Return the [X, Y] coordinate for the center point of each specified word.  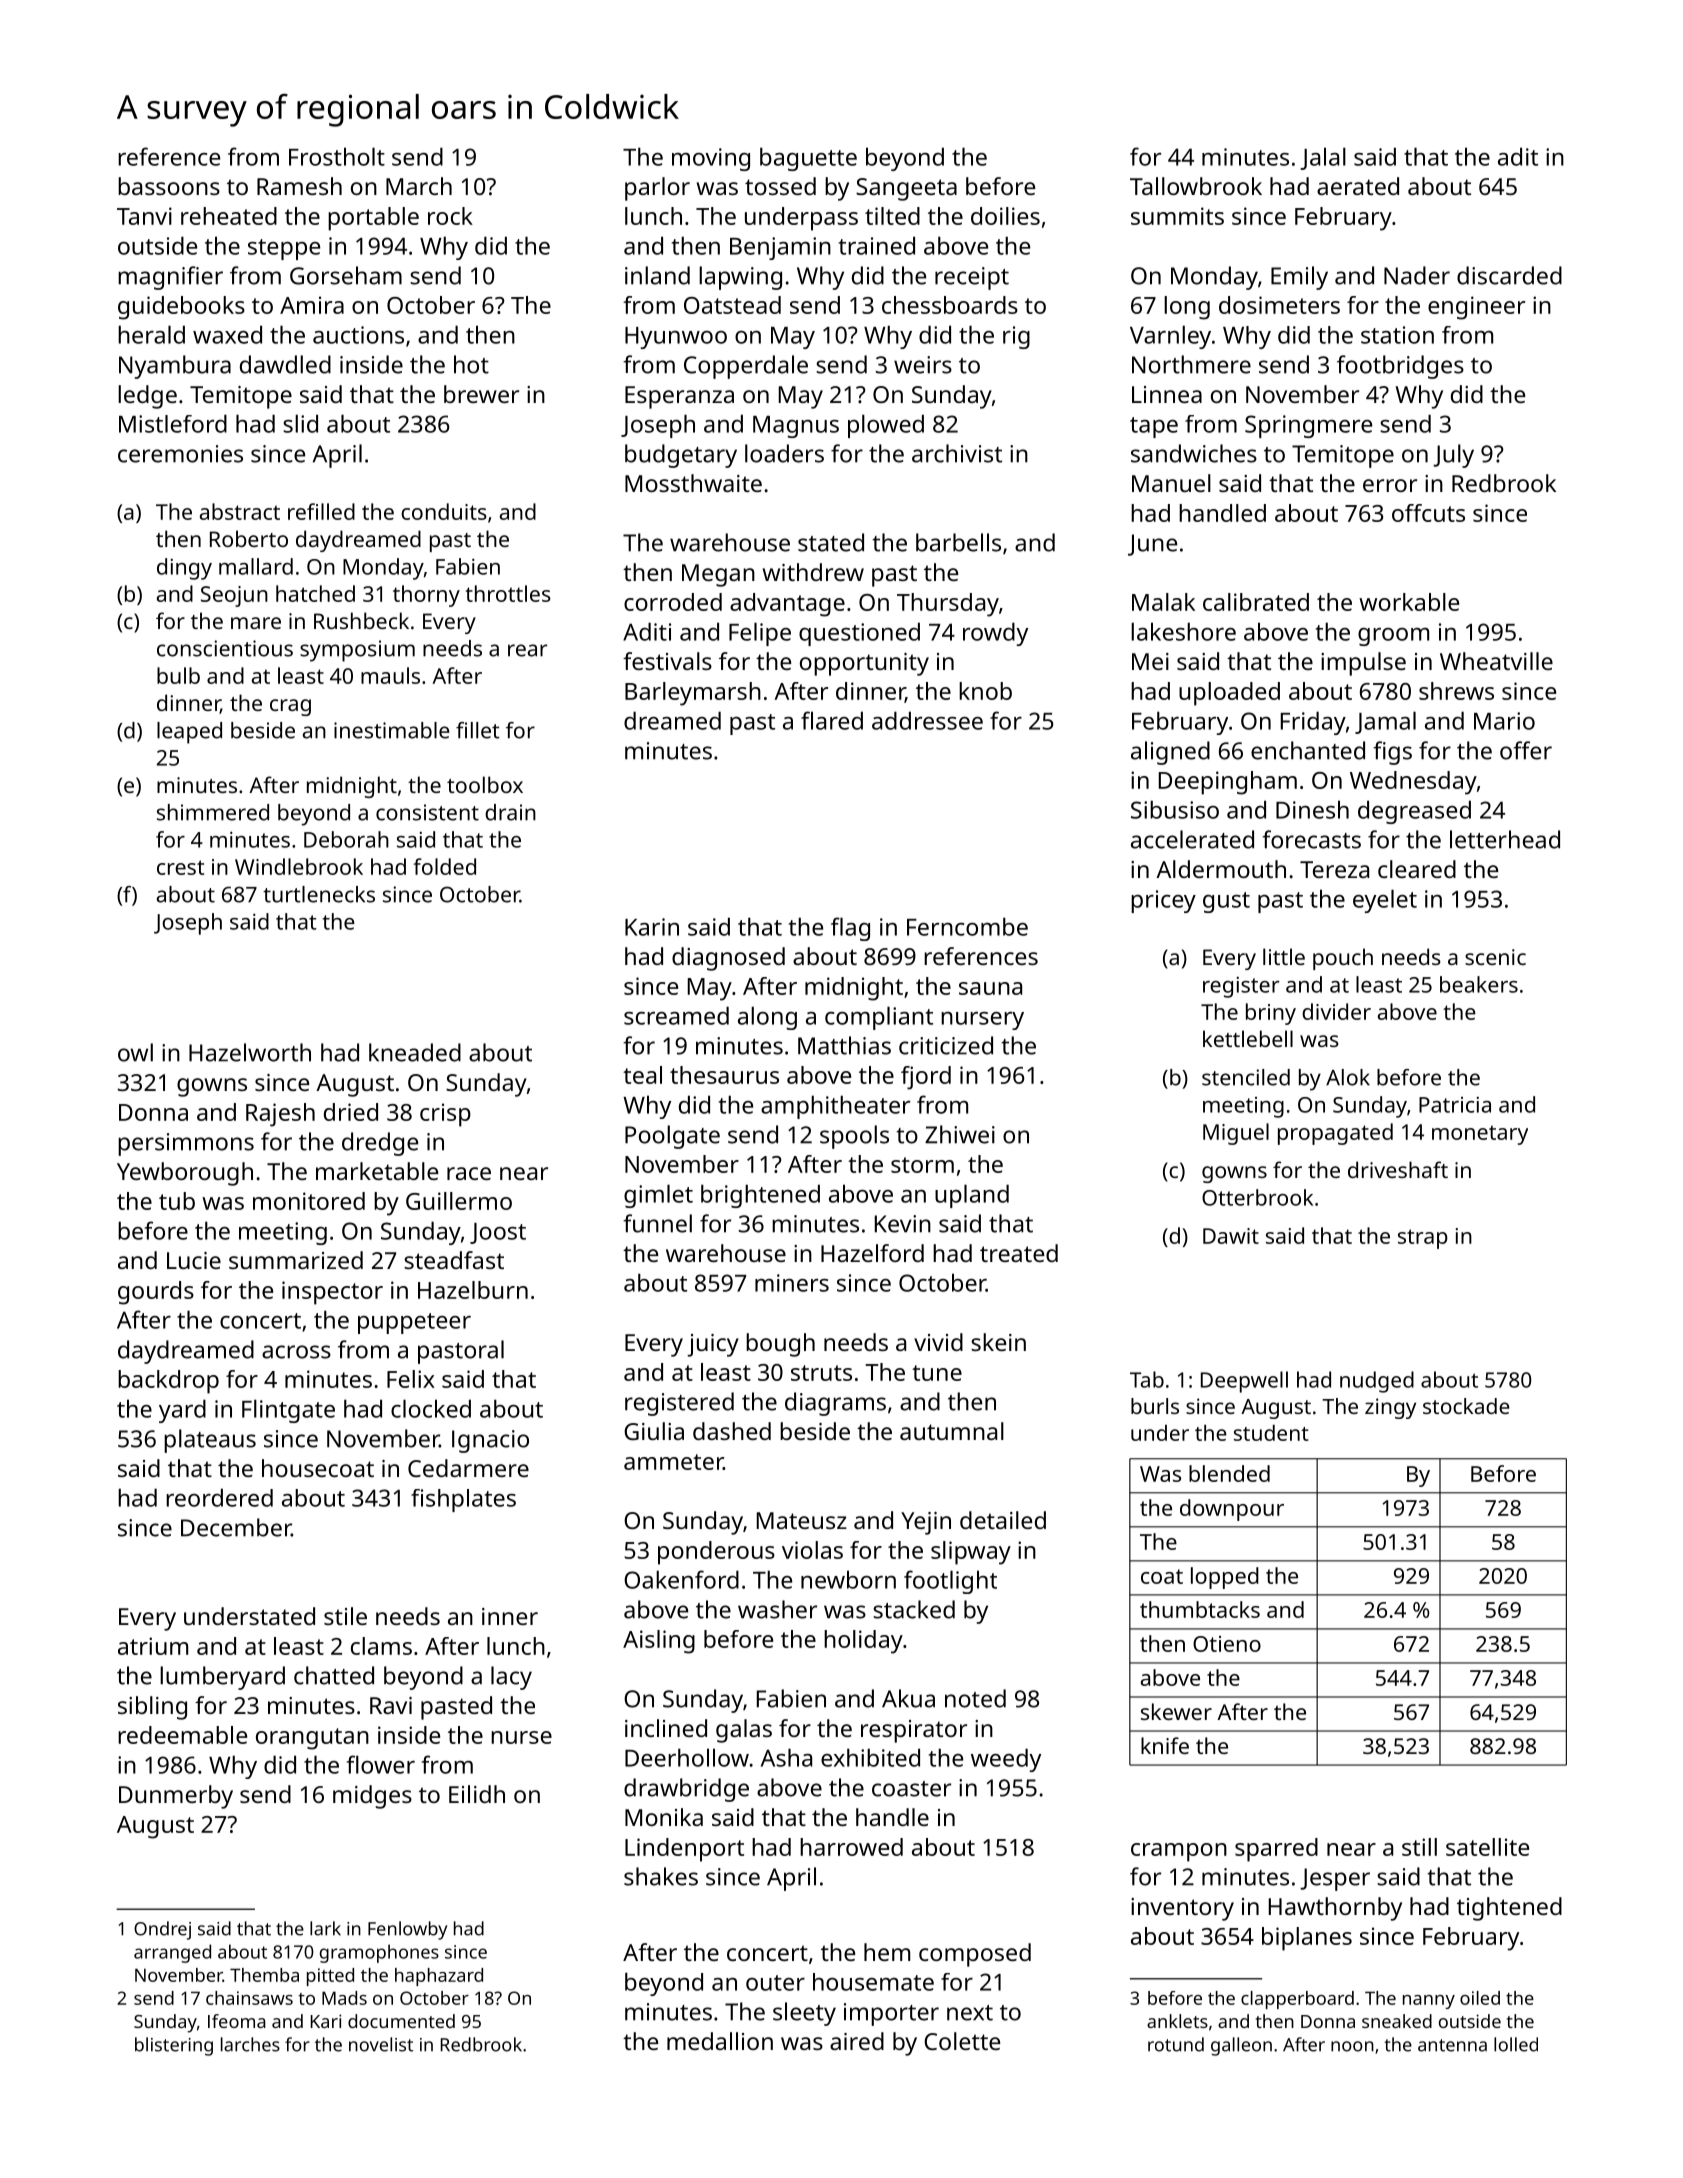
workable [1409, 602]
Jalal [1323, 158]
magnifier [170, 278]
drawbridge [686, 1790]
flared [832, 720]
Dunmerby [176, 1797]
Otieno [1227, 1644]
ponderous [716, 1553]
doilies [1005, 216]
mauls [390, 675]
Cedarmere [468, 1468]
